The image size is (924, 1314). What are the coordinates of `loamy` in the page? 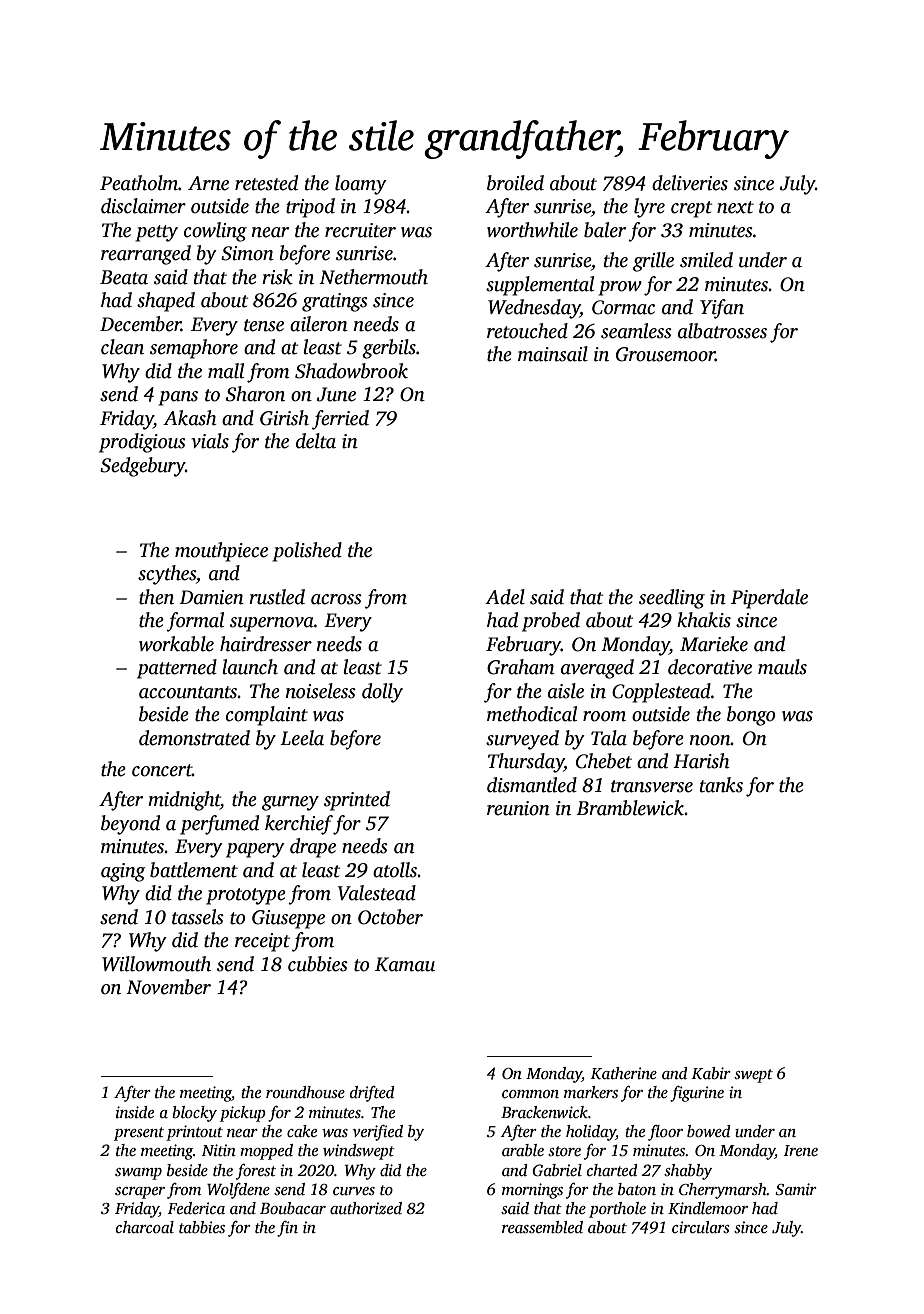 It's located at (361, 185).
